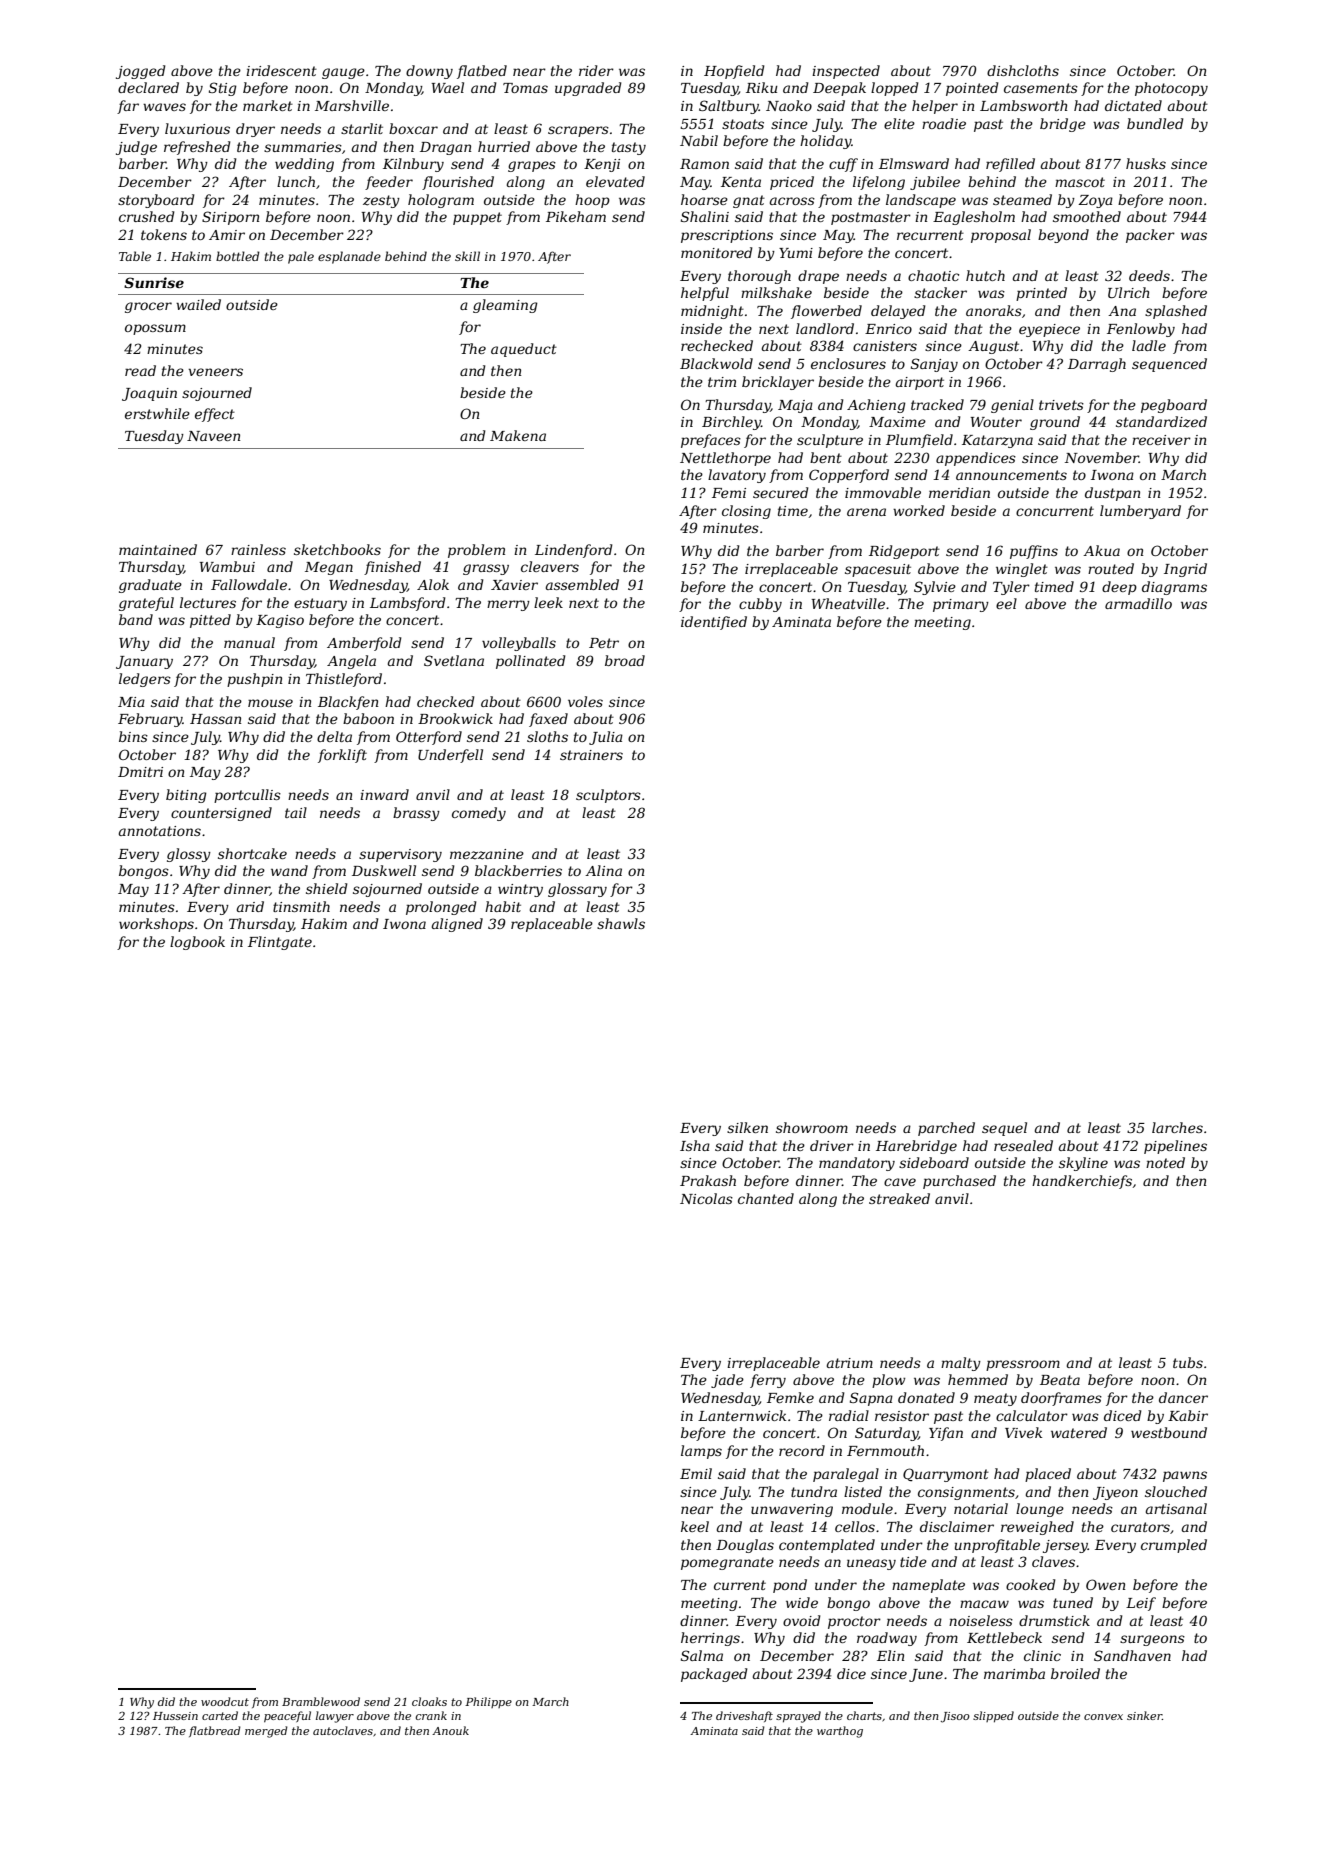 This screenshot has height=1875, width=1326. I want to click on aqueduct, so click(524, 350).
